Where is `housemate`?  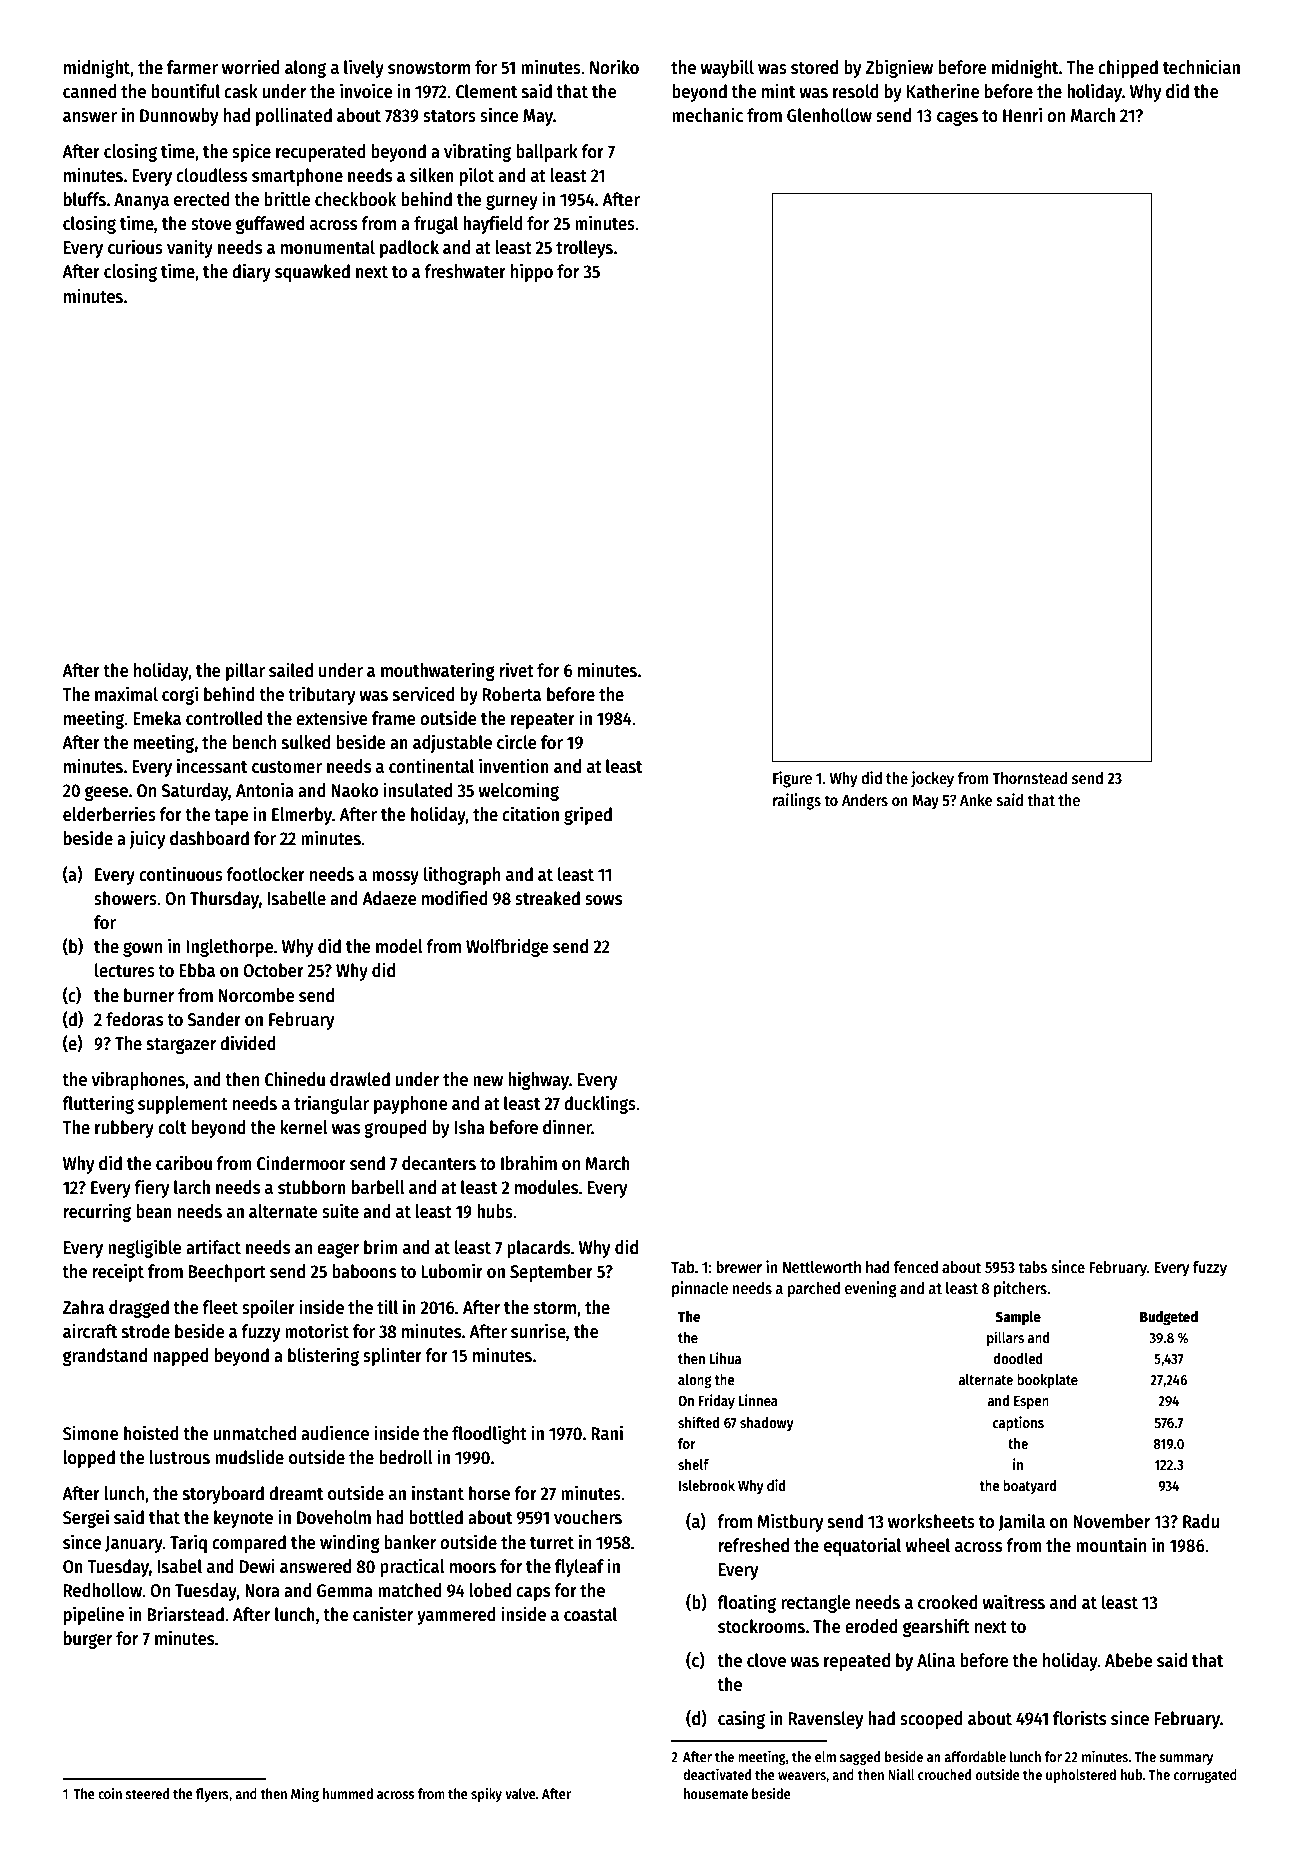 housemate is located at coordinates (716, 1793).
